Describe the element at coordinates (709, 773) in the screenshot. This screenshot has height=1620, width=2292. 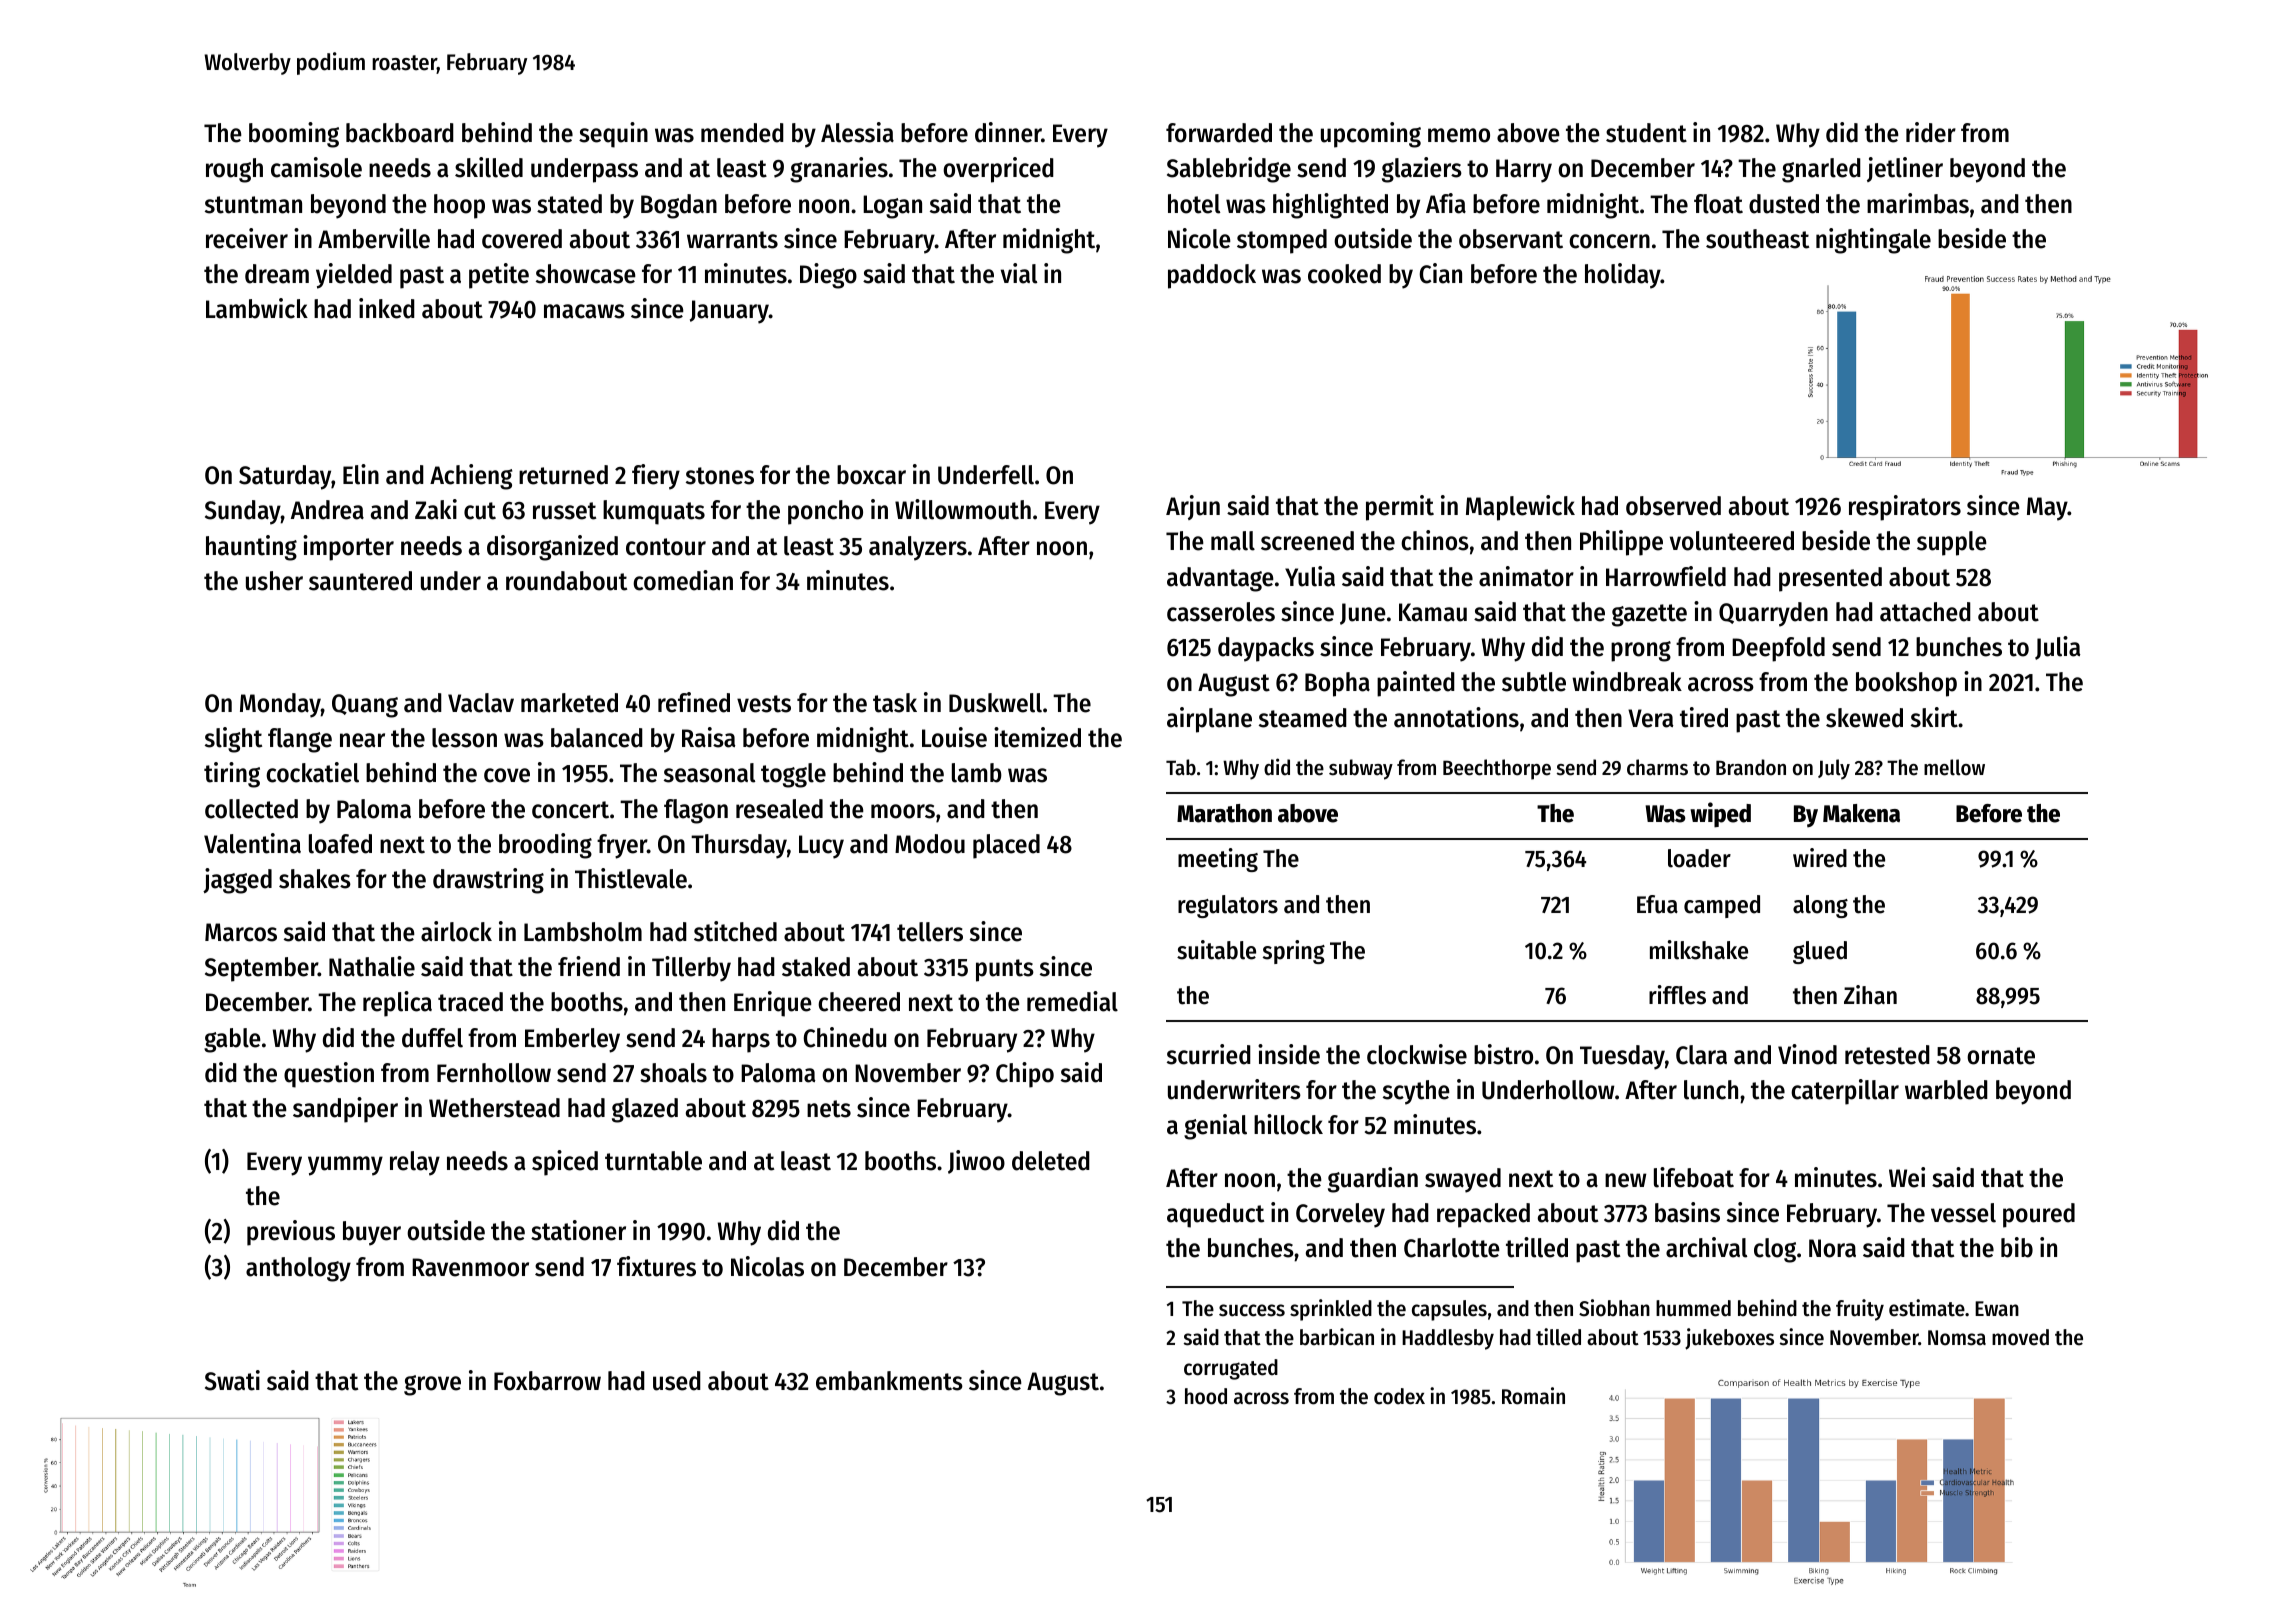
I see `seasonal` at that location.
